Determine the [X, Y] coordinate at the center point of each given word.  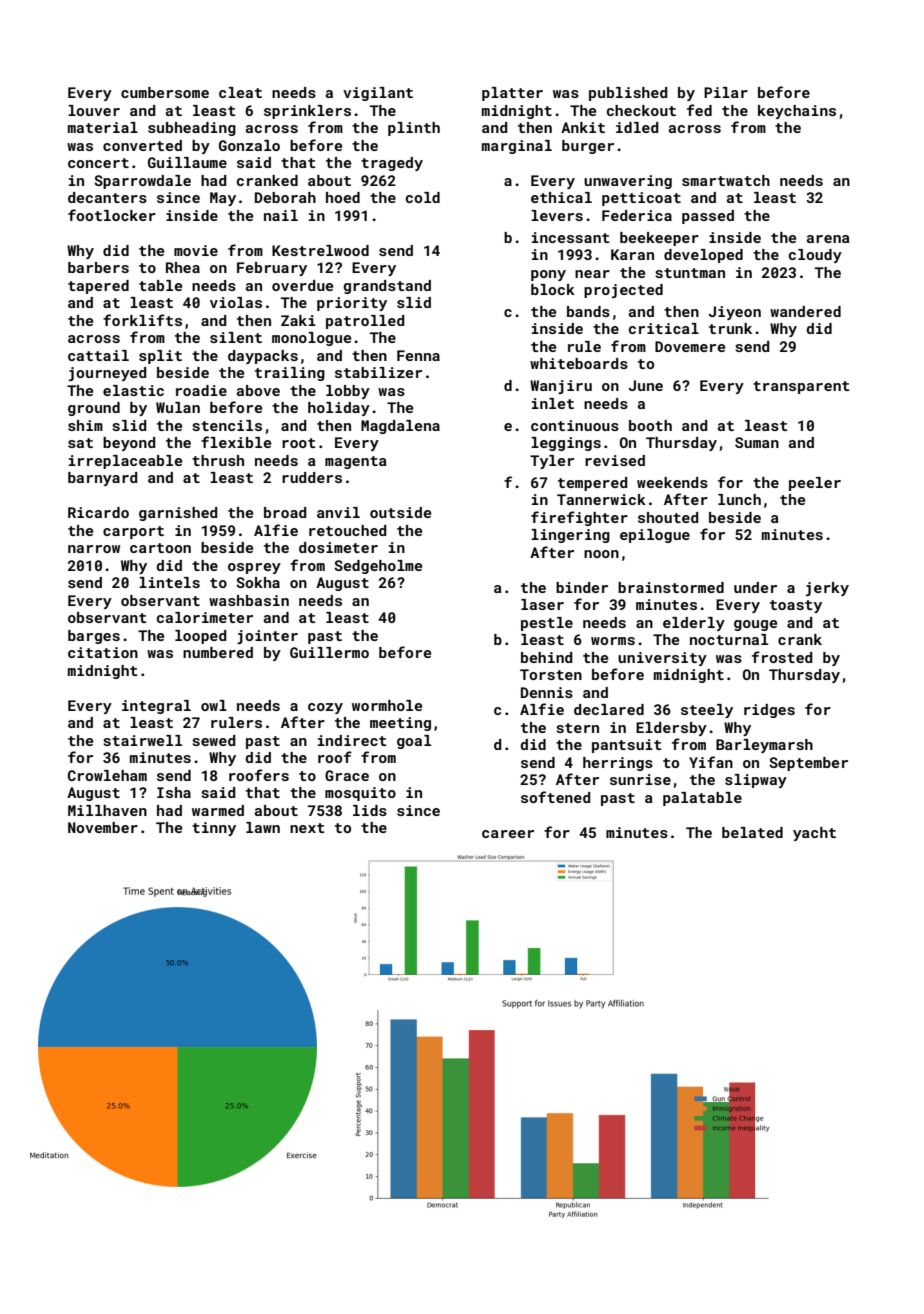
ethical [561, 197]
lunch [739, 499]
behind [546, 657]
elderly [694, 624]
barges [94, 637]
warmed [218, 810]
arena [828, 239]
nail [281, 215]
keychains [797, 112]
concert [98, 163]
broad [285, 512]
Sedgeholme [378, 567]
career [508, 834]
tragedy [392, 164]
